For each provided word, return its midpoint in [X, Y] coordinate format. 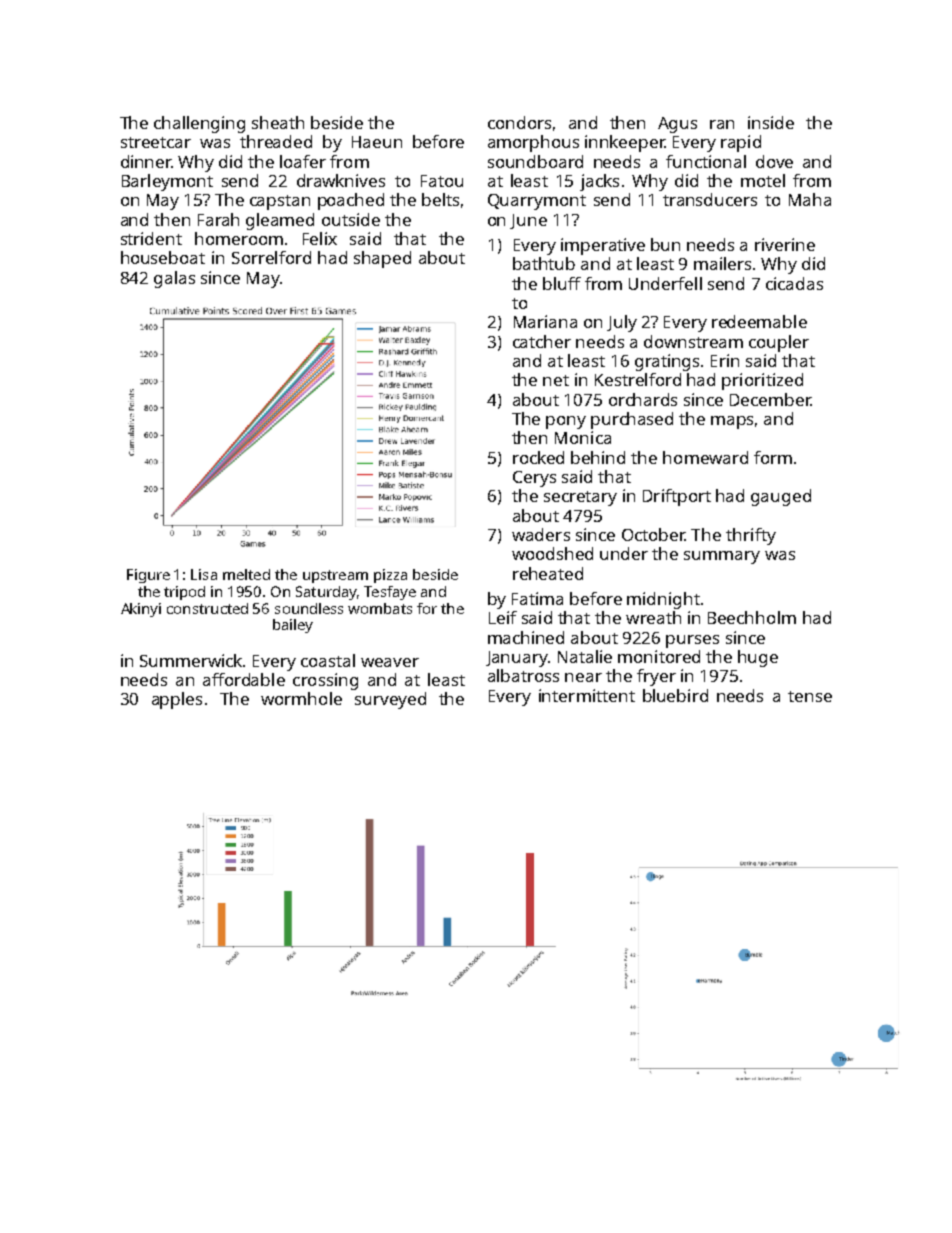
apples [177, 700]
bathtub [544, 263]
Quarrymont [537, 202]
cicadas [794, 283]
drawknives [341, 180]
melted [246, 574]
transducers [710, 199]
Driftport [677, 497]
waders [541, 534]
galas [174, 279]
